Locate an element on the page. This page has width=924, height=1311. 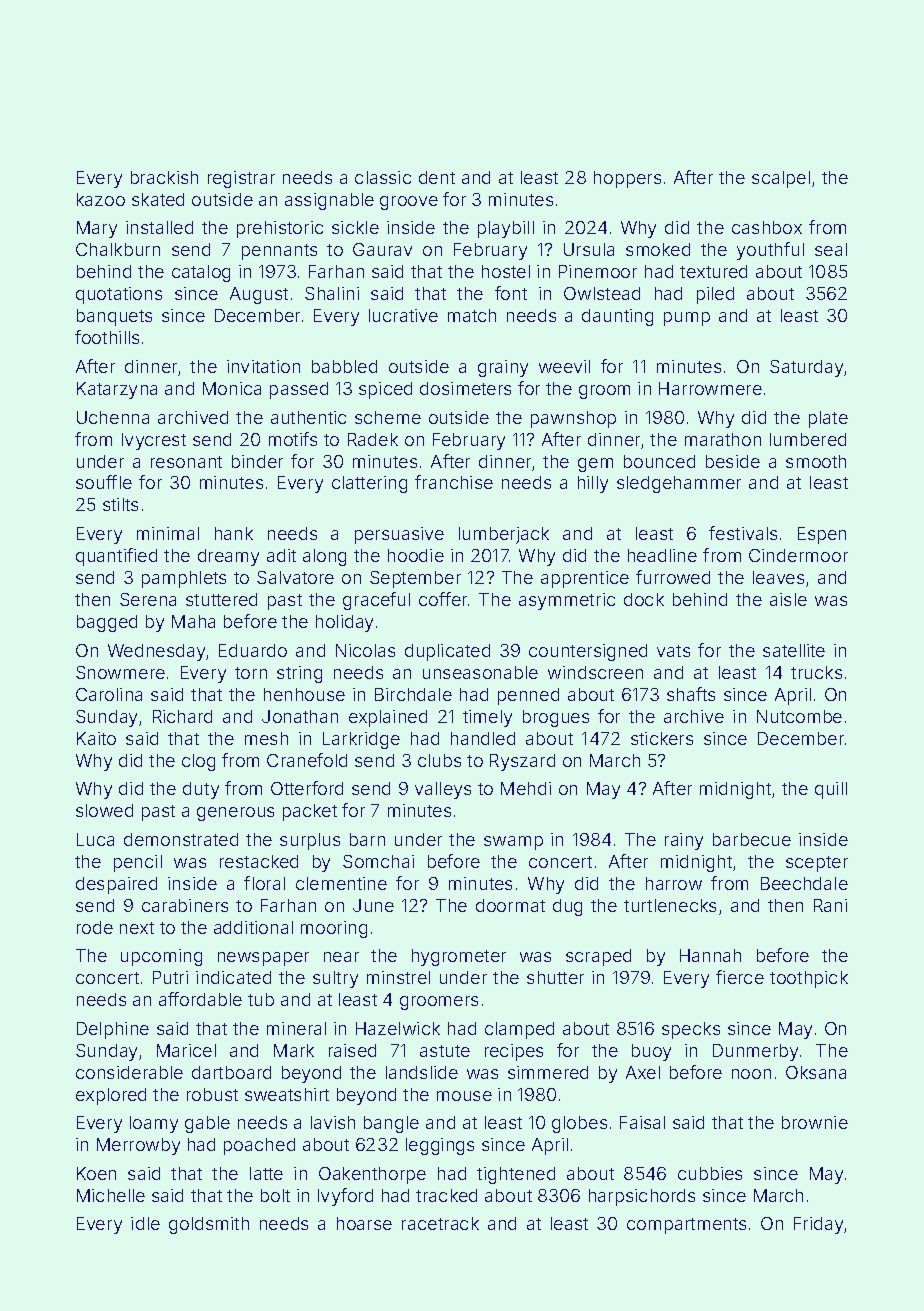
bounced is located at coordinates (659, 461).
